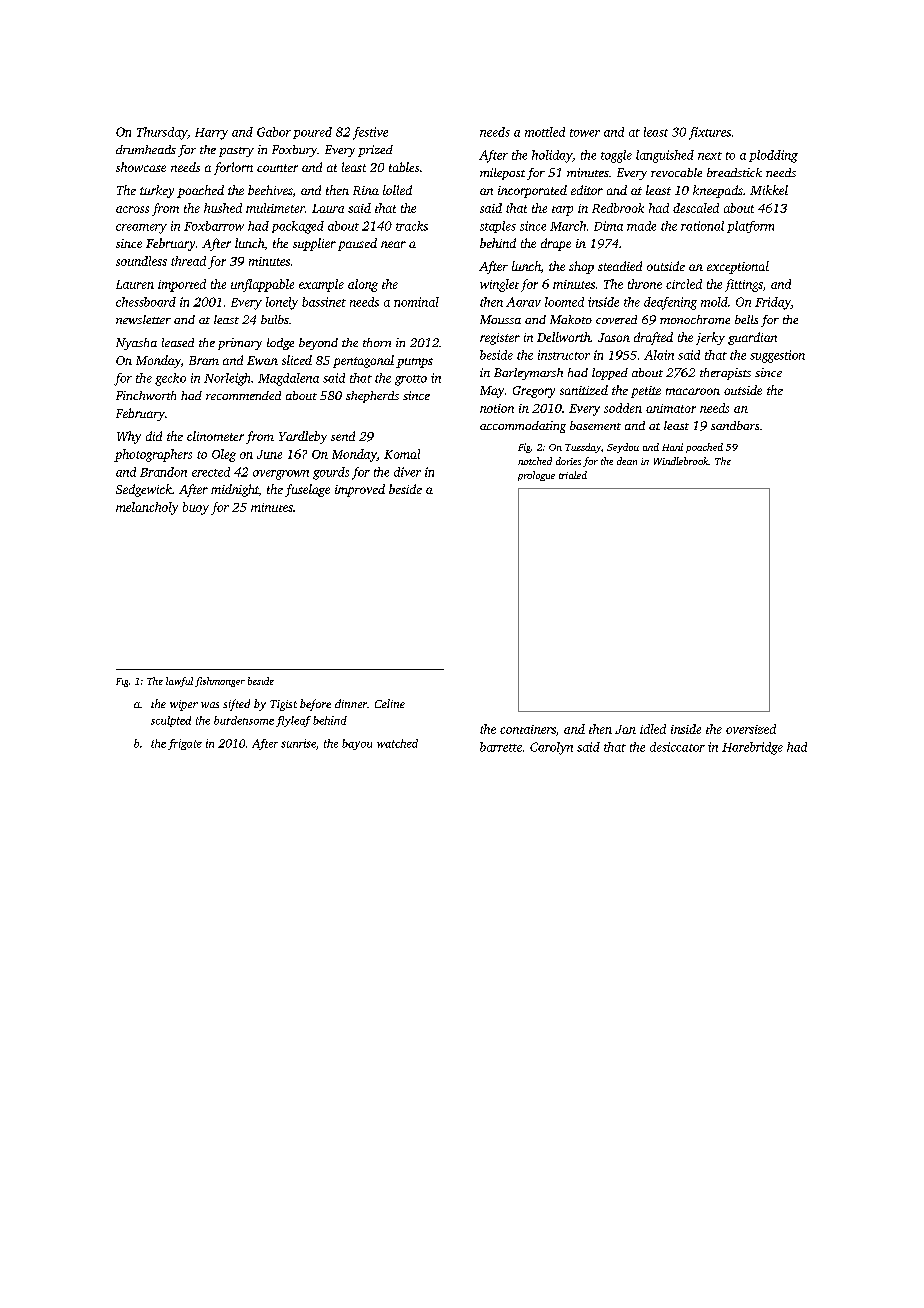 The width and height of the page is (924, 1308). Describe the element at coordinates (147, 508) in the page. I see `melancholy` at that location.
